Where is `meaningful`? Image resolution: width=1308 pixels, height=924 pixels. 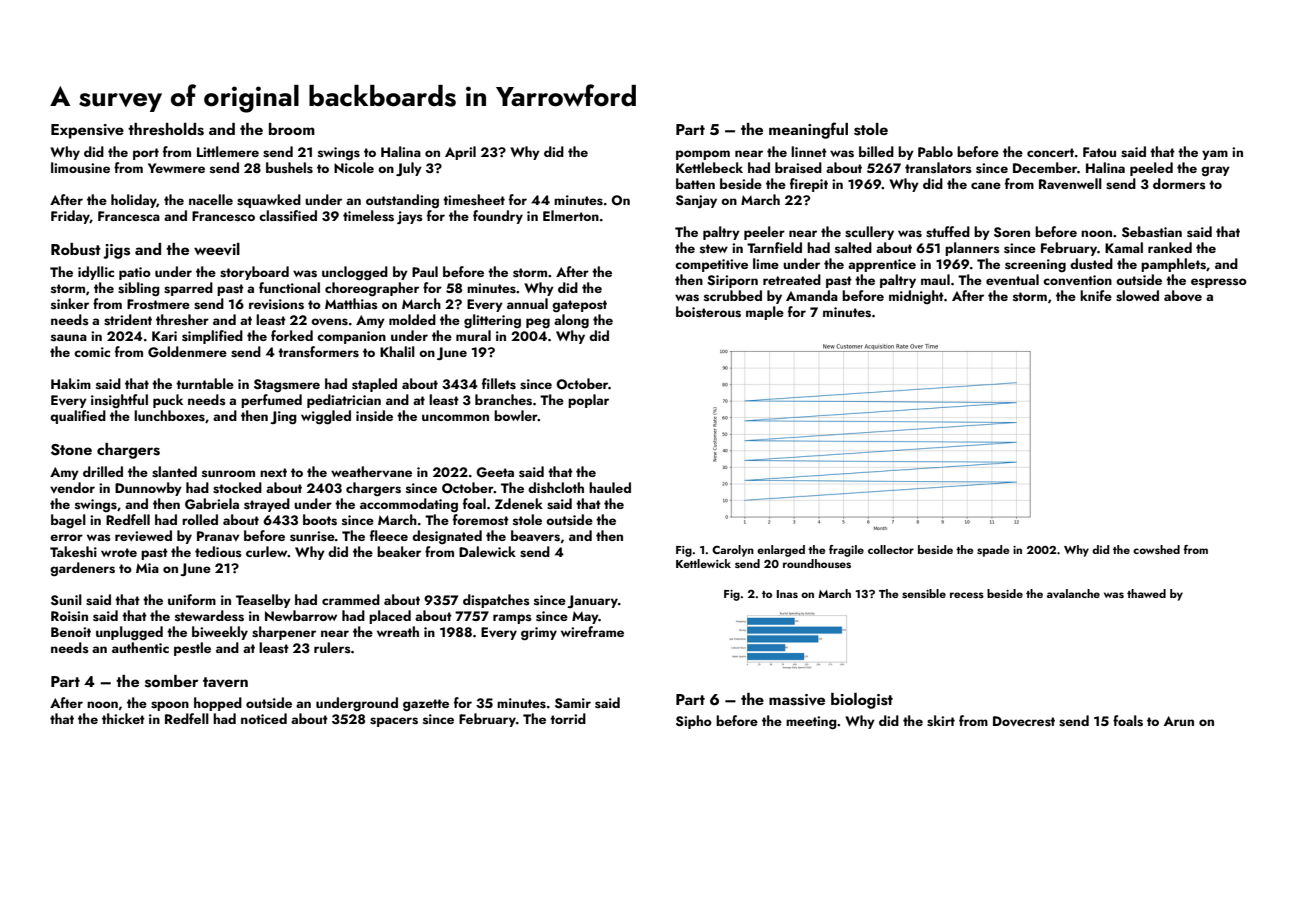
meaningful is located at coordinates (808, 130).
